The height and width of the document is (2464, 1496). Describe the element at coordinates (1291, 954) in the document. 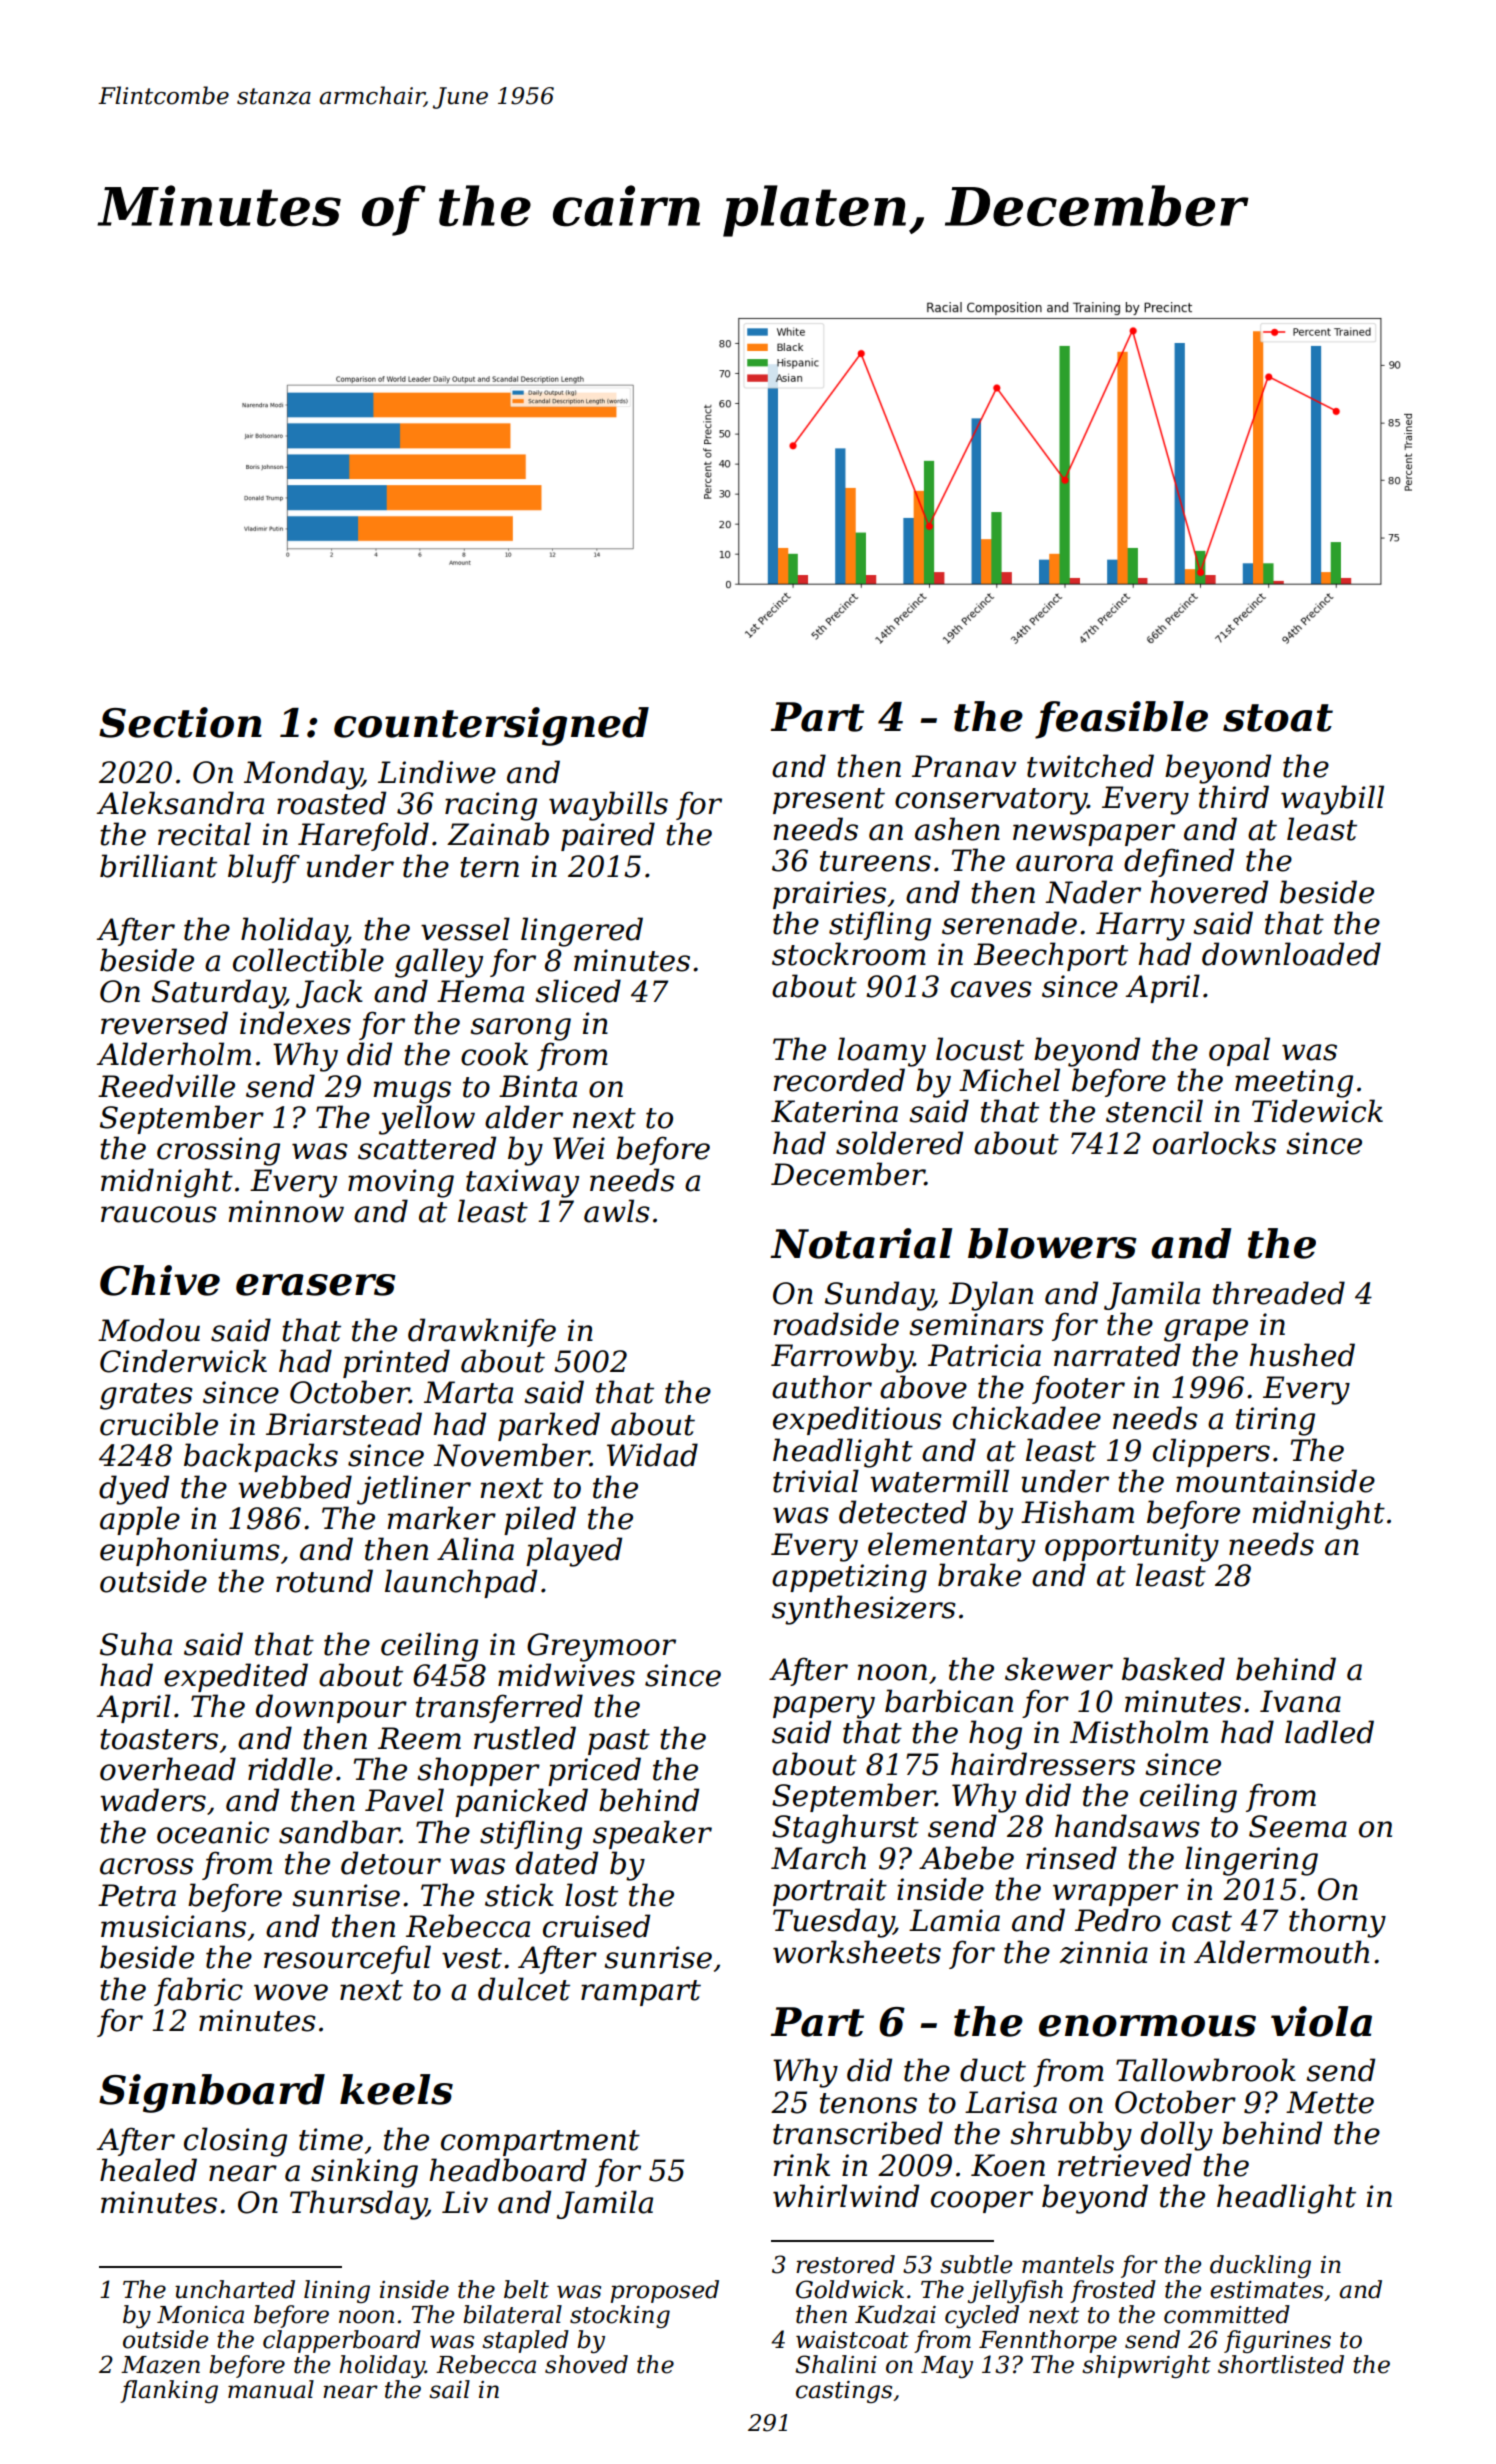

I see `downloaded` at that location.
